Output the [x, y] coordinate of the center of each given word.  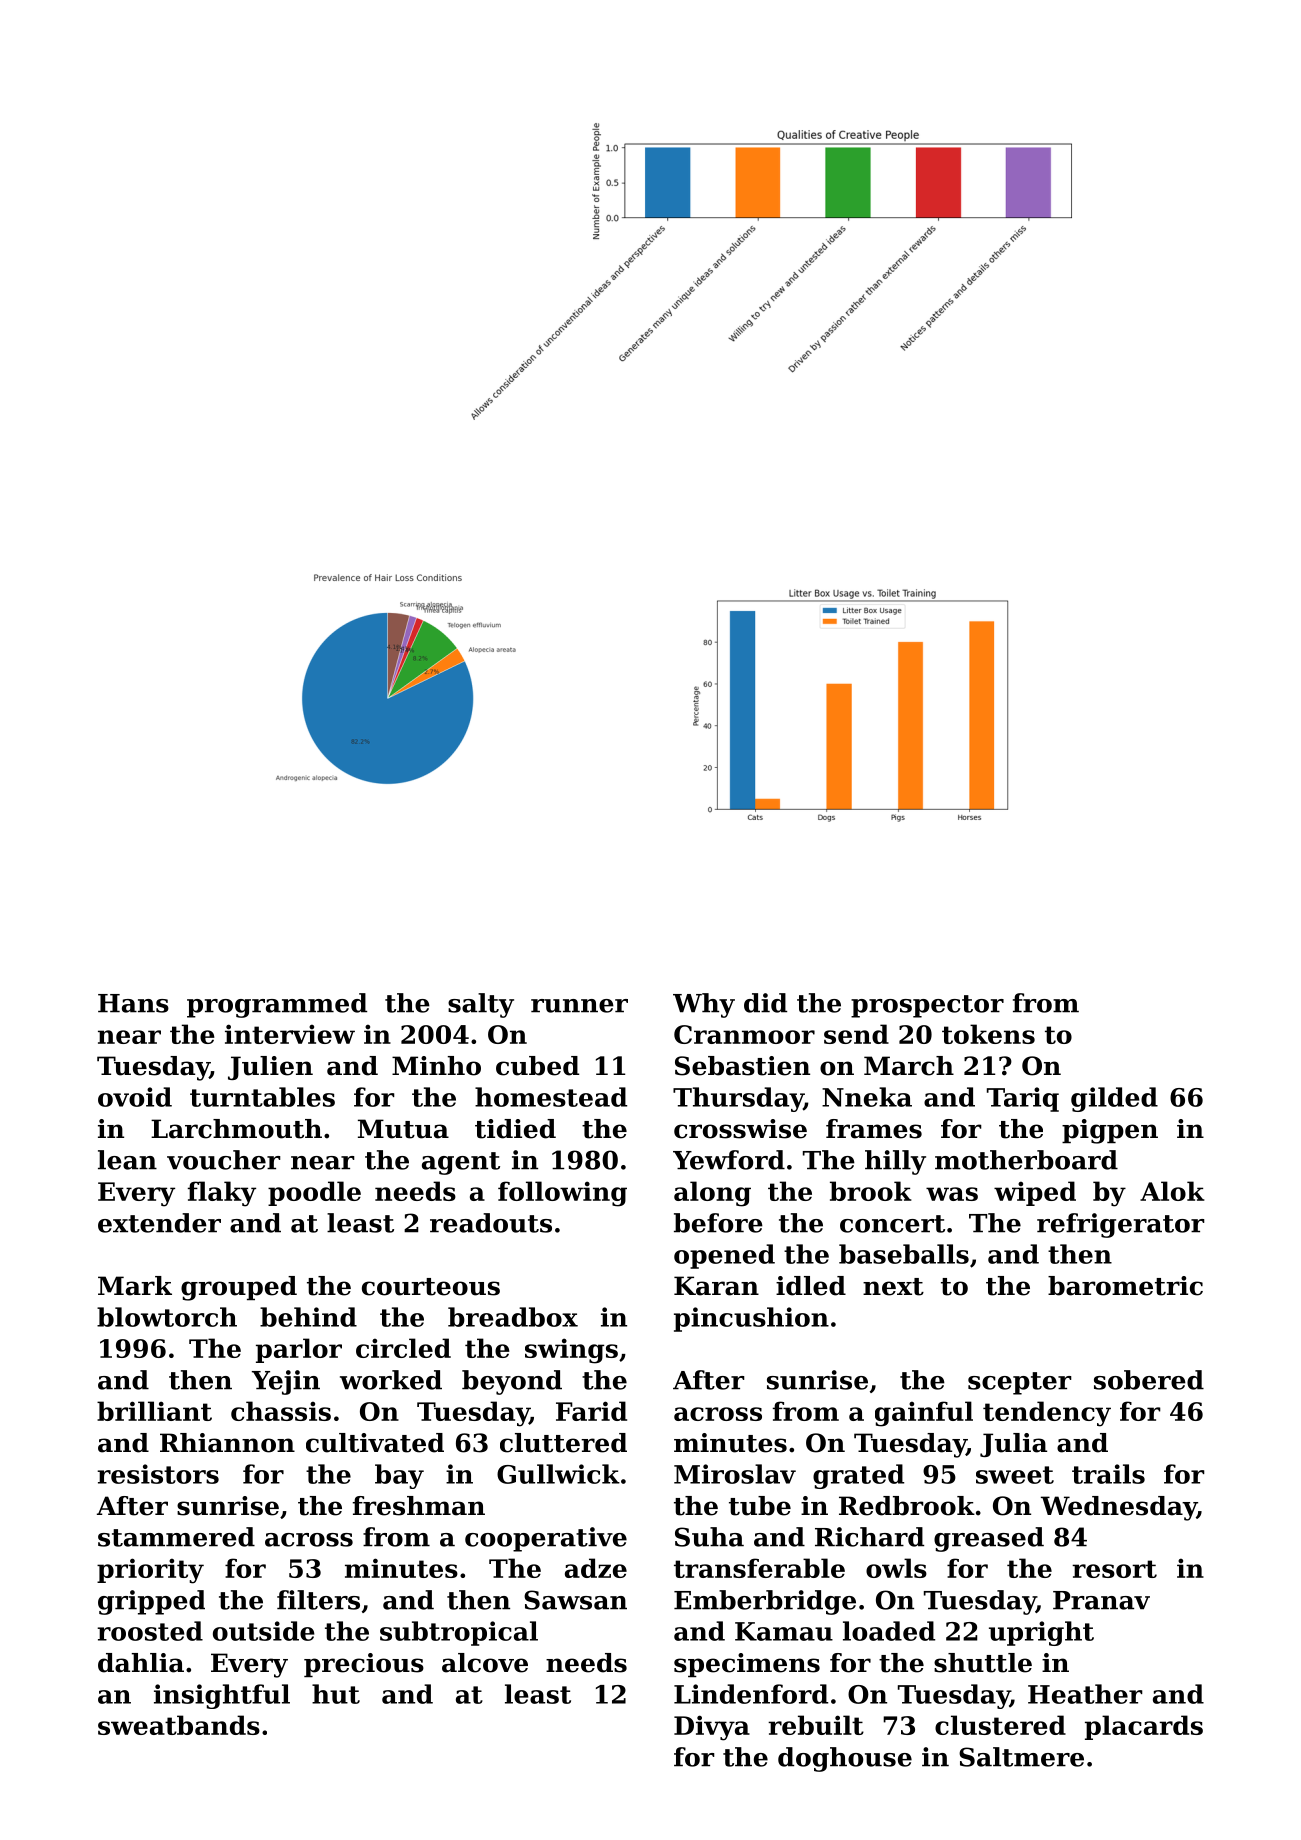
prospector [927, 1006]
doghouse [845, 1759]
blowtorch [167, 1317]
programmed [277, 1005]
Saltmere [1021, 1757]
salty [481, 1005]
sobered [1149, 1380]
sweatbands [179, 1725]
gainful [924, 1414]
